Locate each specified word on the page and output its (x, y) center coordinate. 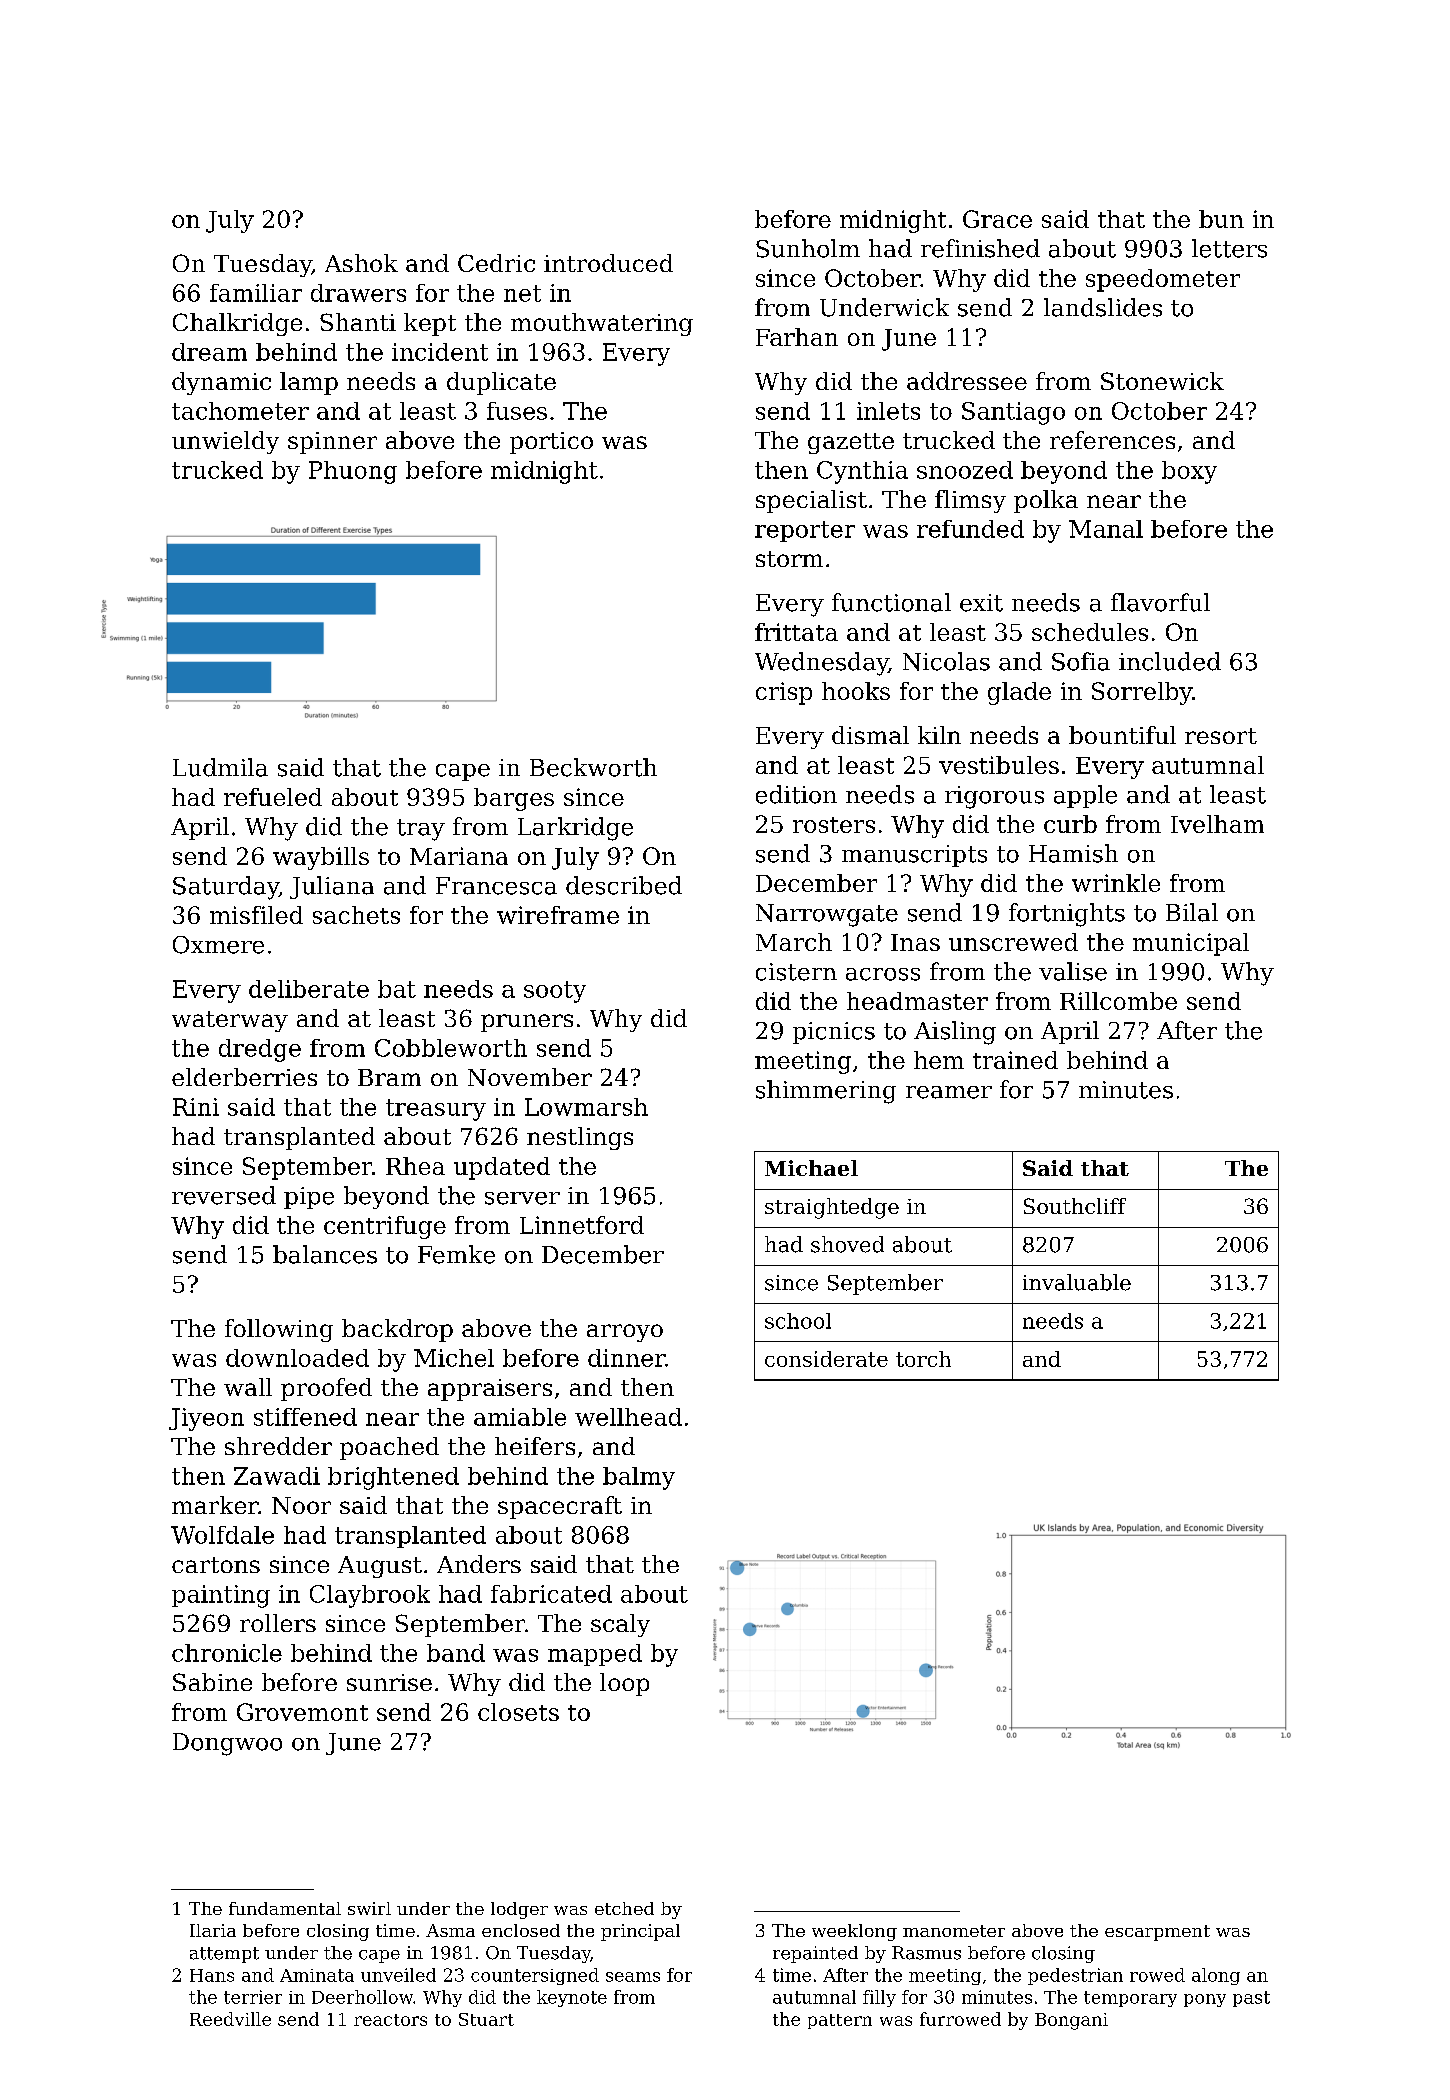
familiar (256, 293)
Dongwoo (227, 1744)
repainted (815, 1954)
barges (514, 799)
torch (923, 1359)
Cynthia (862, 472)
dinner (626, 1358)
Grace (997, 219)
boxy (1189, 472)
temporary (1130, 1999)
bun (1221, 219)
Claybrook (370, 1596)
